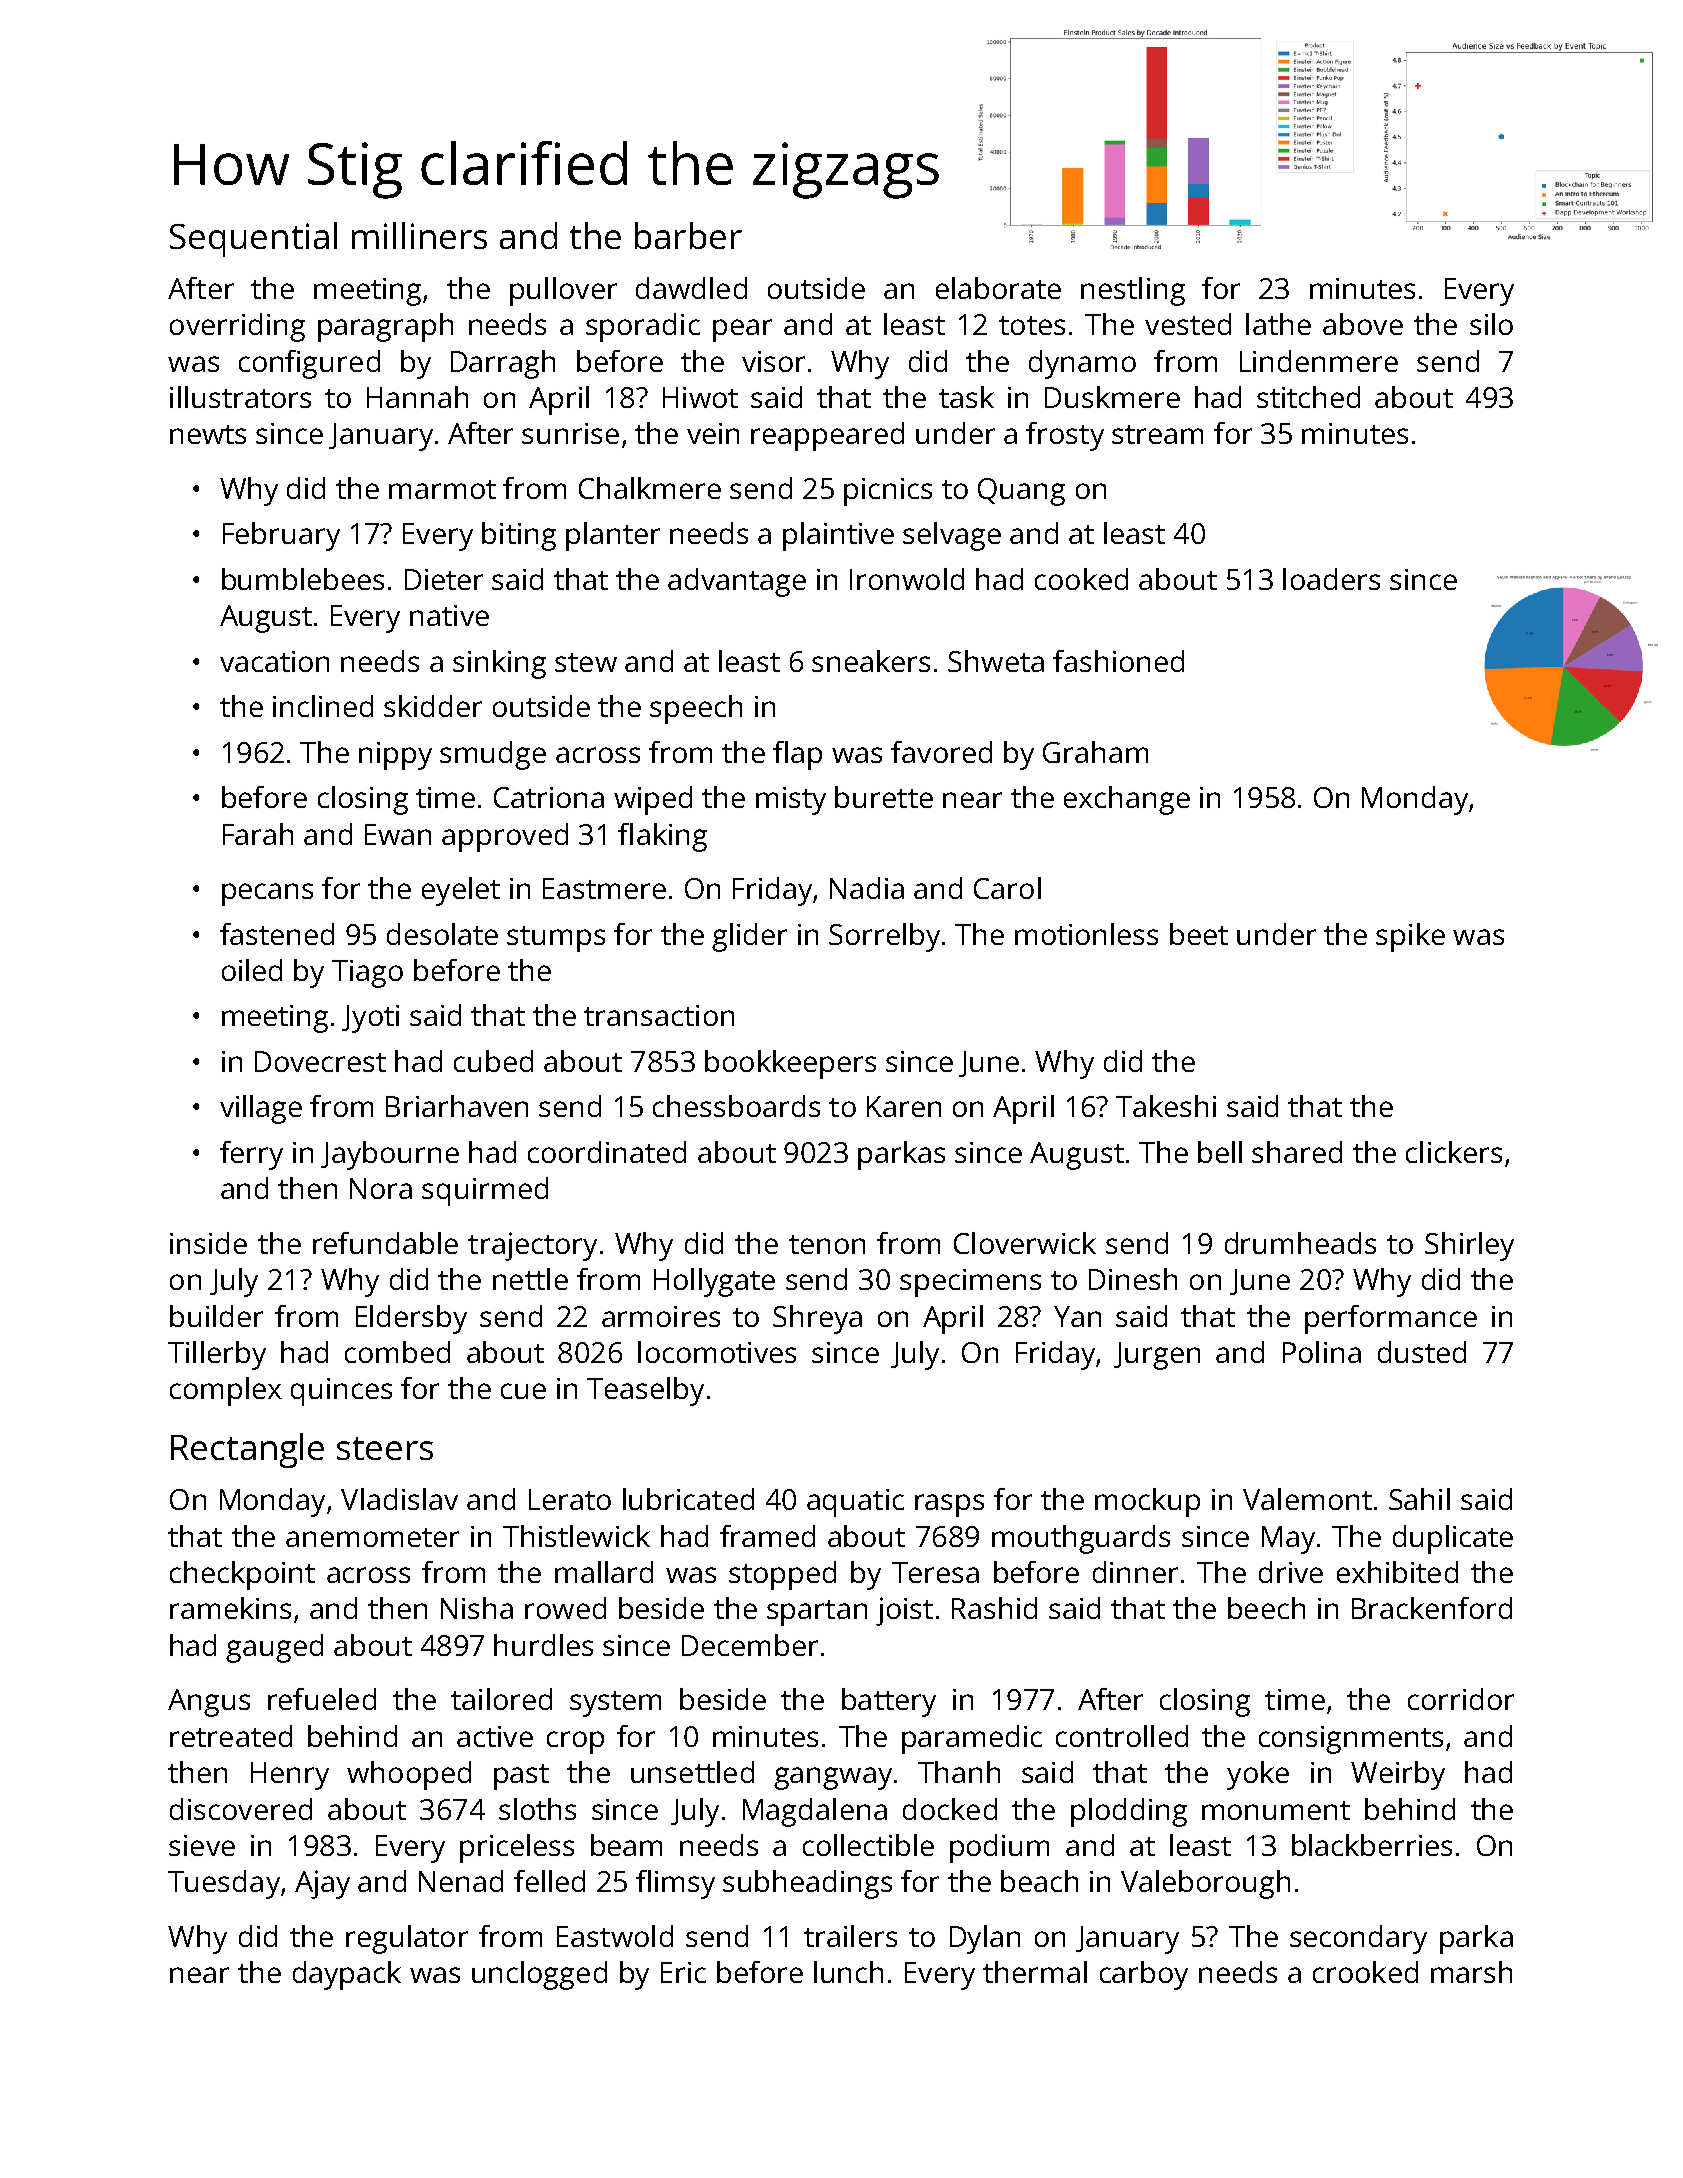  Describe the element at coordinates (1199, 934) in the image. I see `beet` at that location.
